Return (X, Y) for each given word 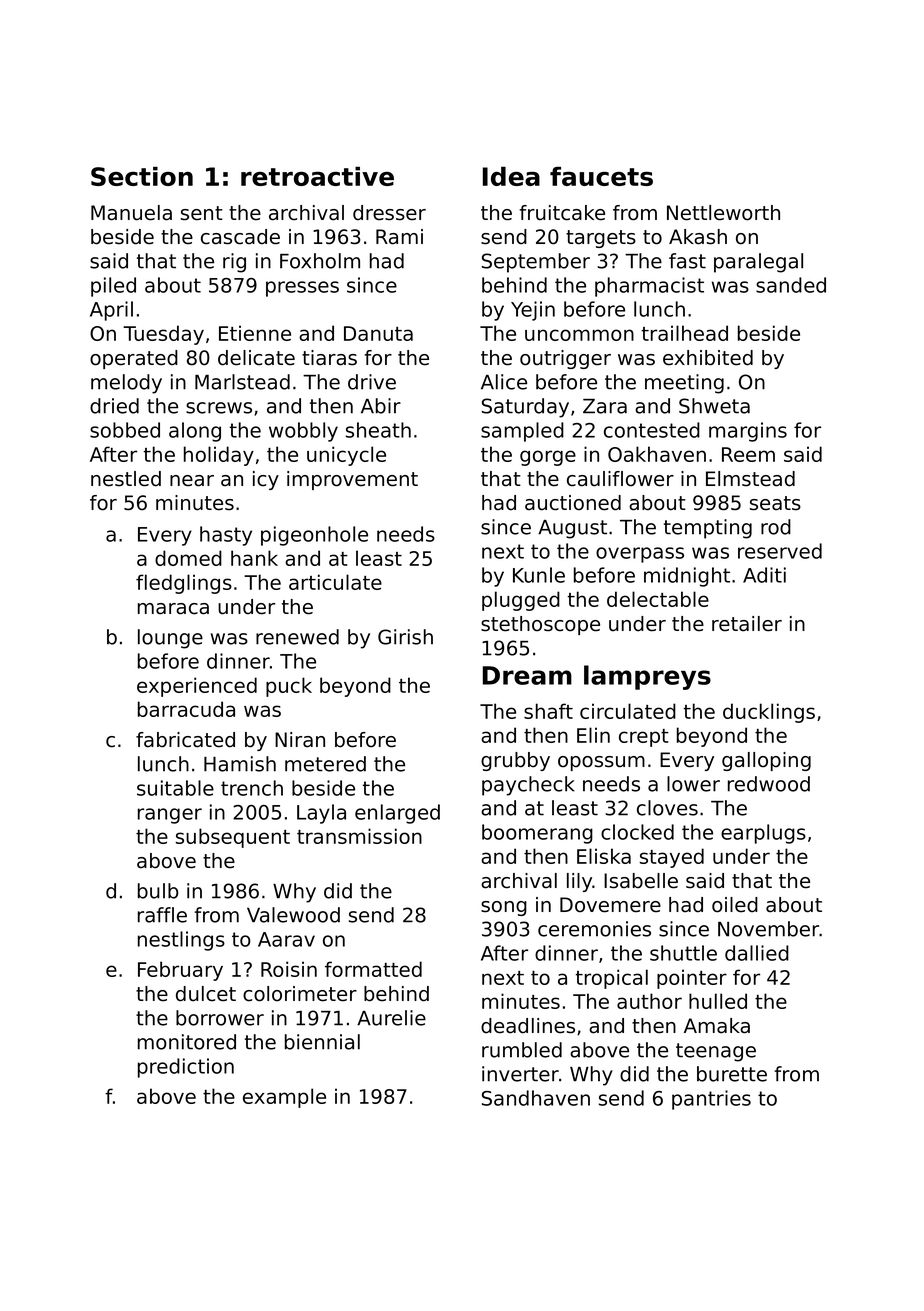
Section (142, 176)
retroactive (317, 176)
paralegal (758, 263)
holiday (219, 456)
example (284, 1098)
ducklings (769, 713)
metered (325, 764)
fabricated (185, 740)
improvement (352, 480)
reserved (780, 551)
